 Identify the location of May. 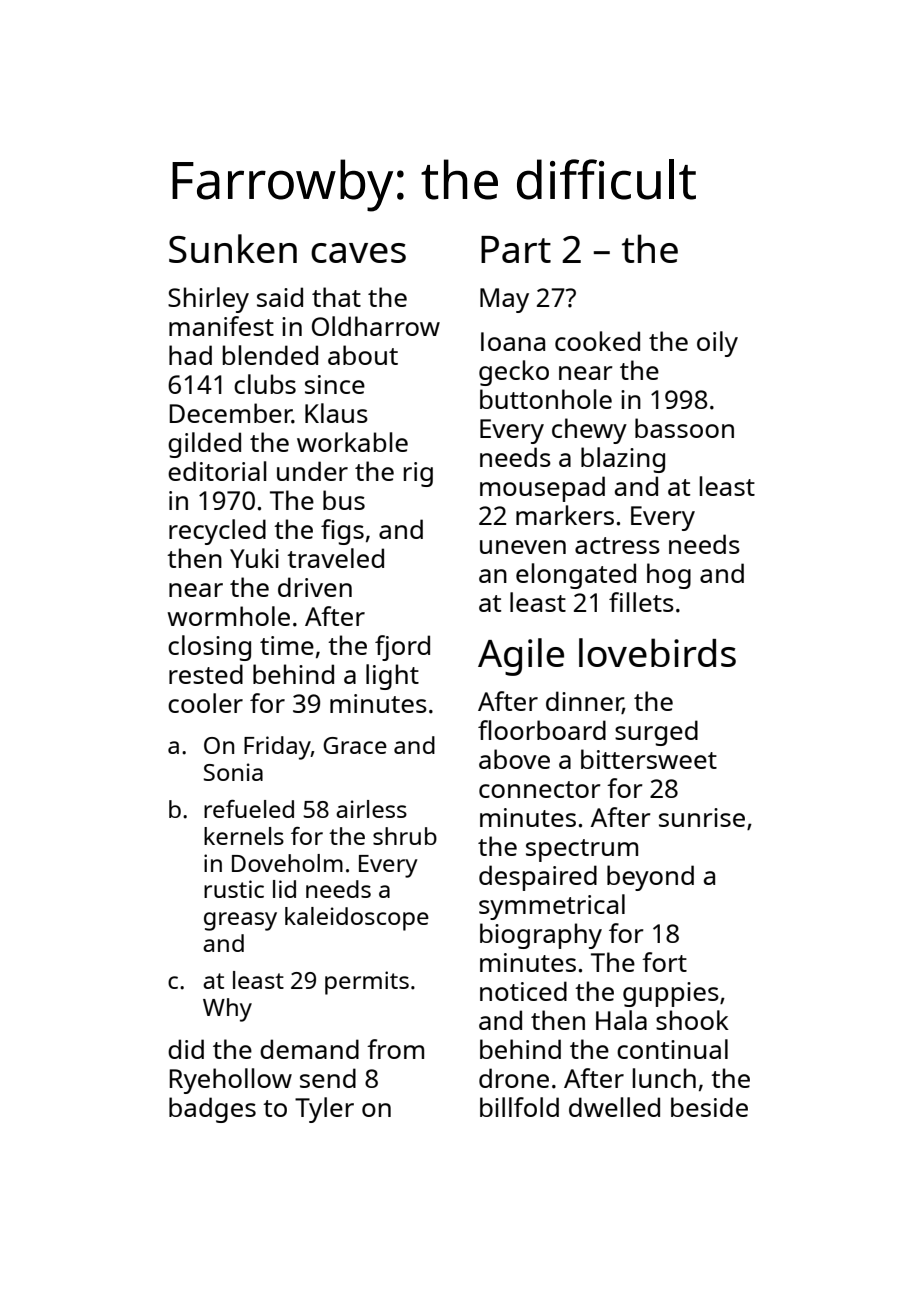
(504, 300).
